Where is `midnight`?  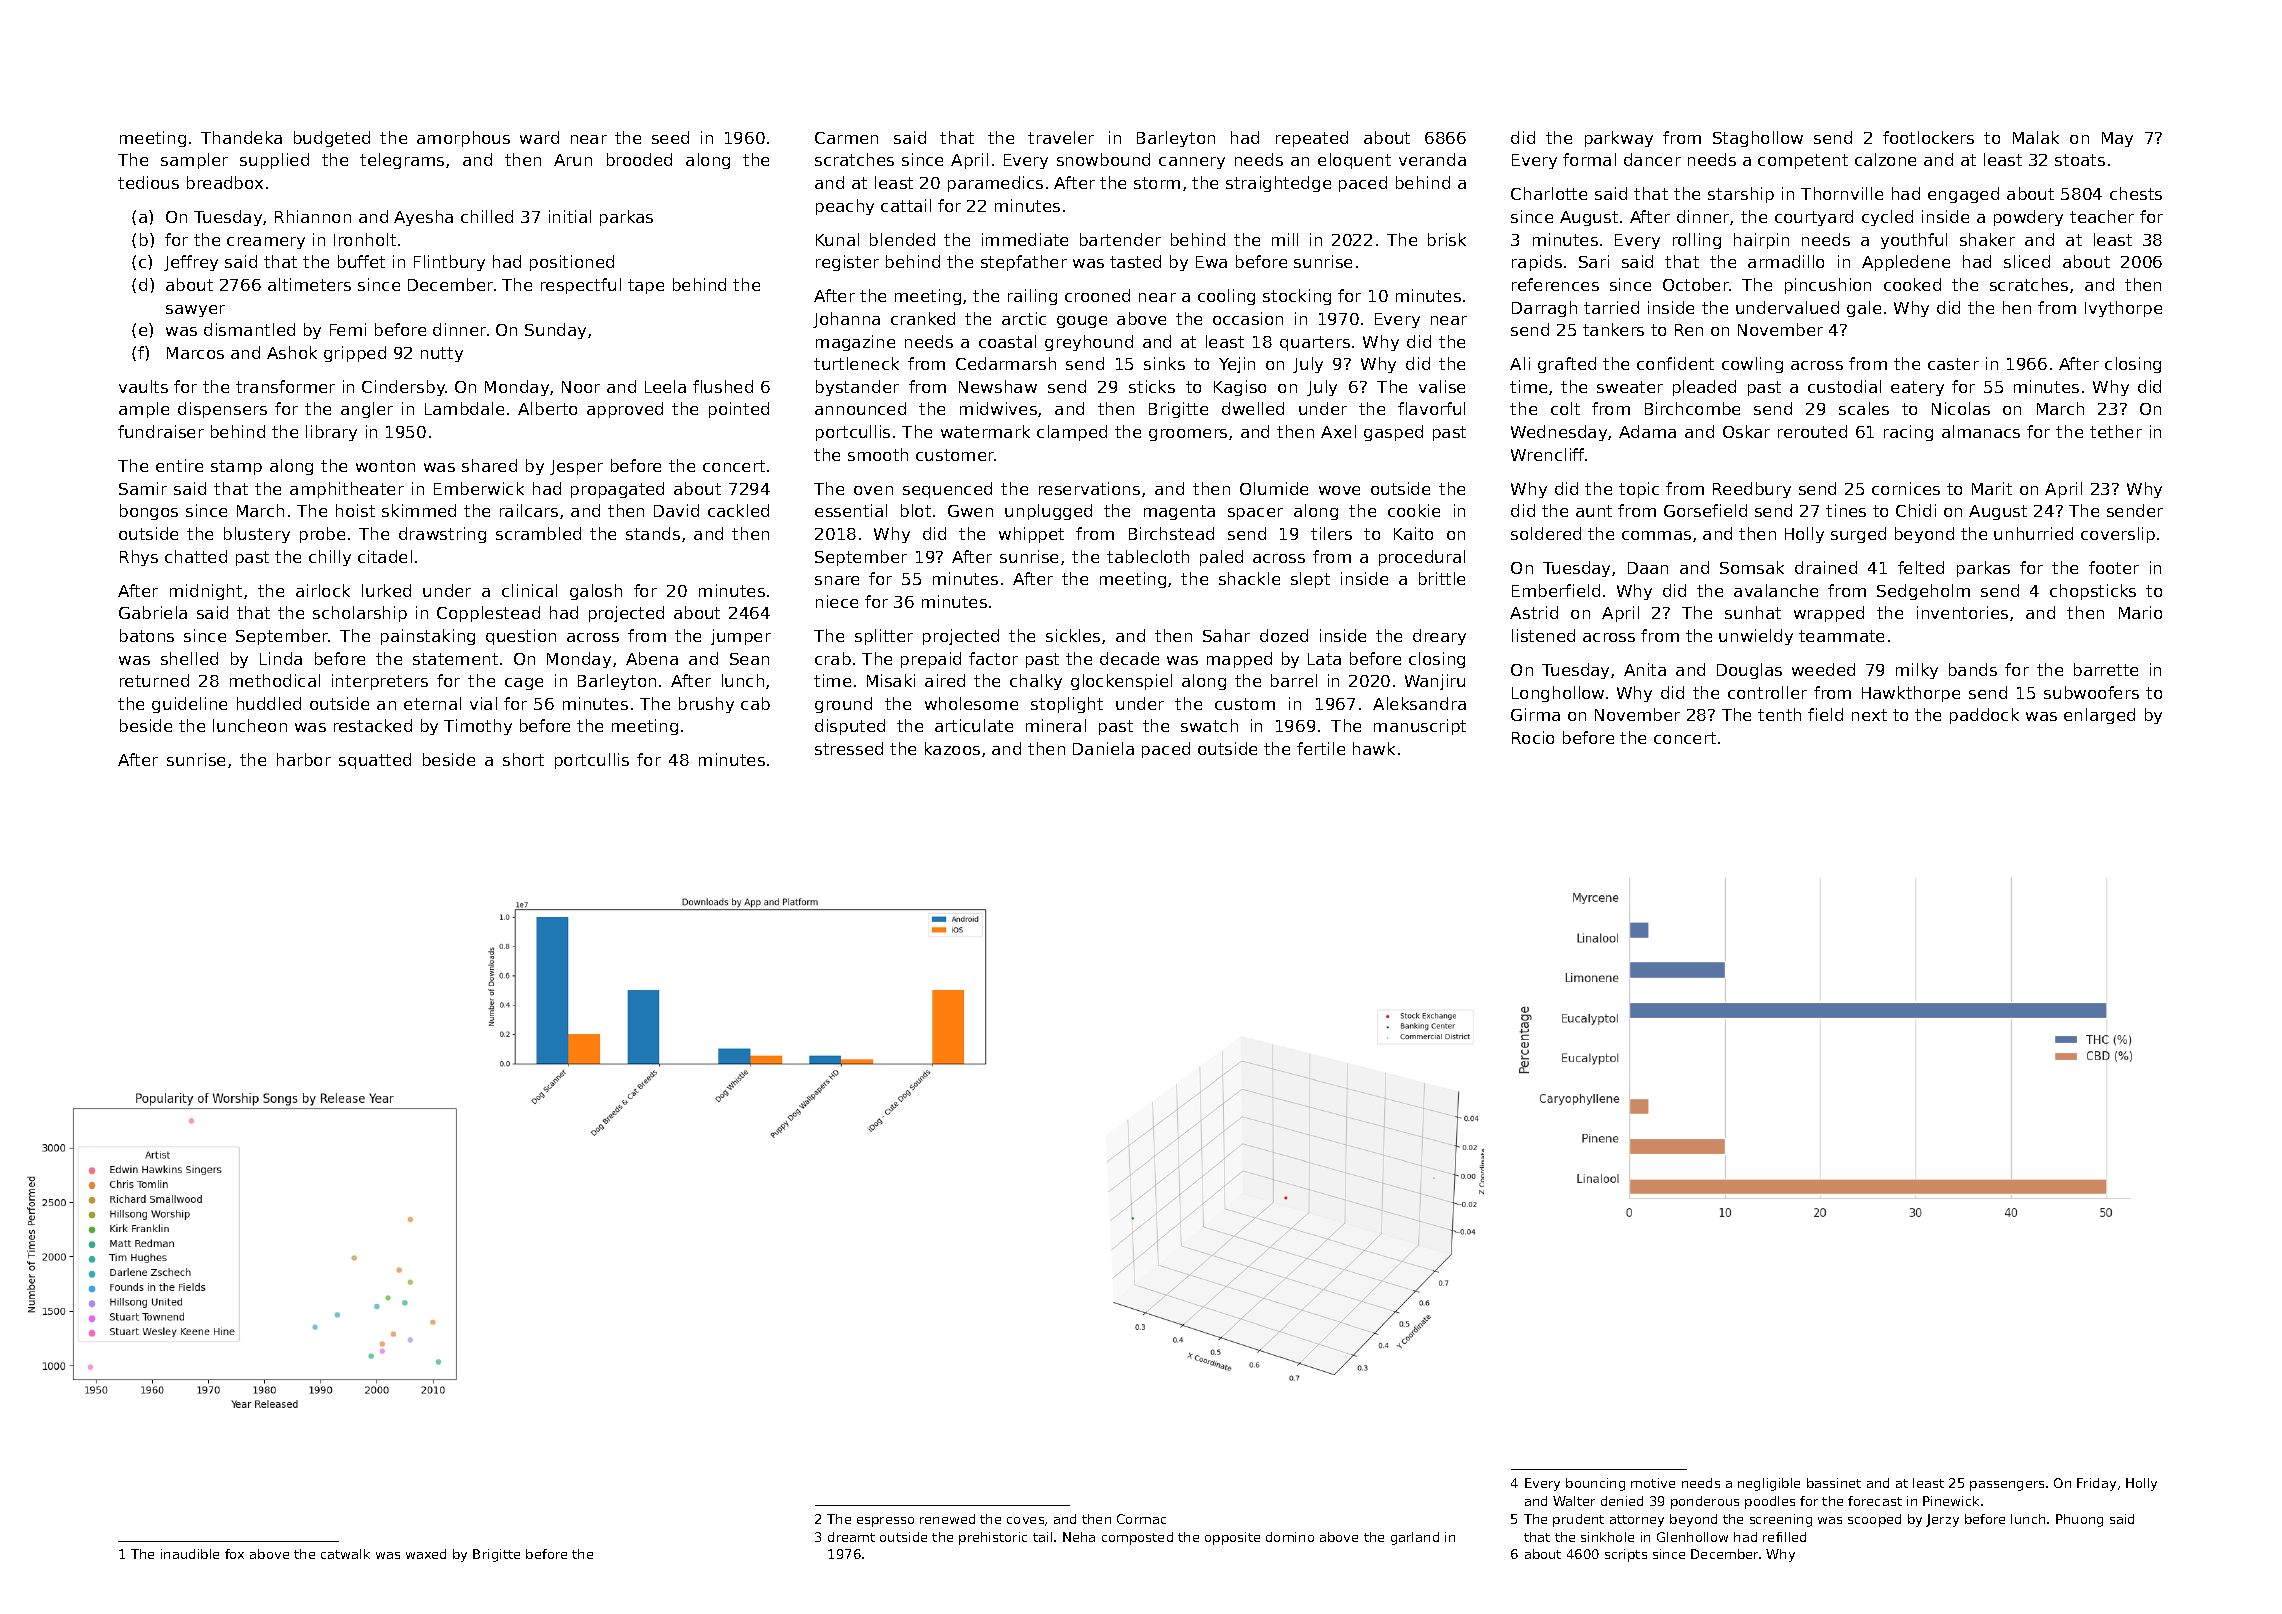
midnight is located at coordinates (206, 592).
